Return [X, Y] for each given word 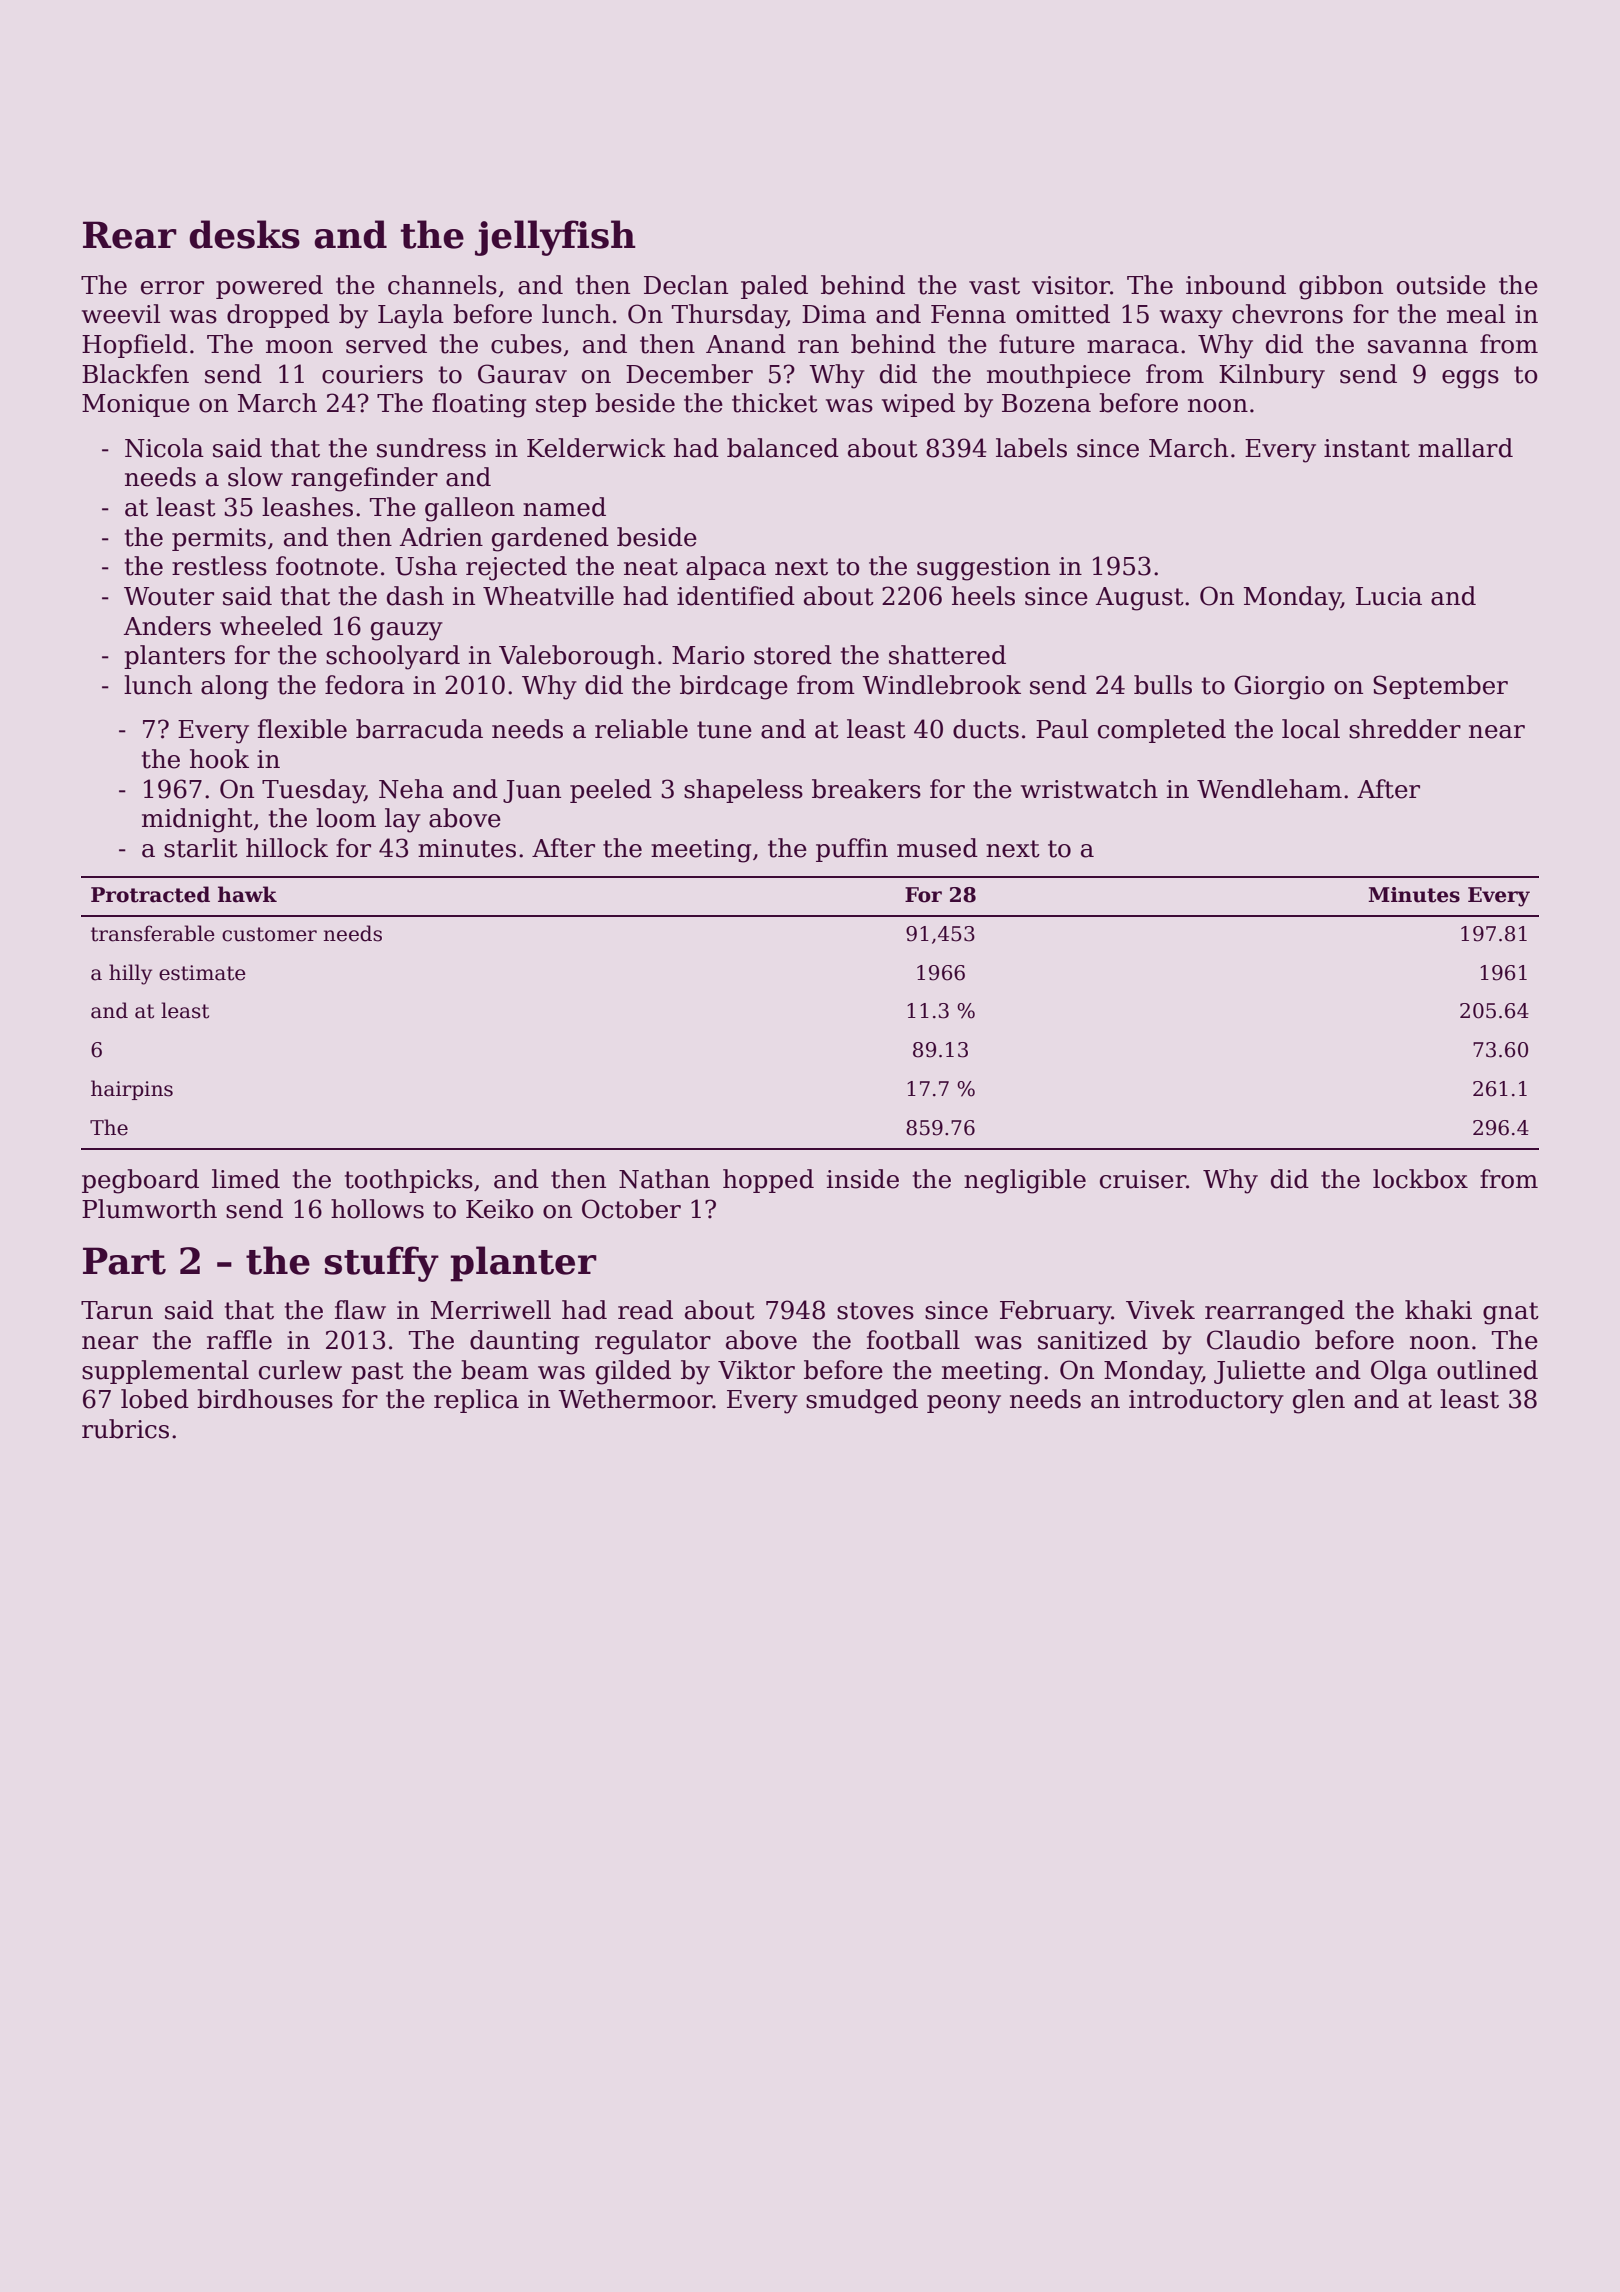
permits [219, 539]
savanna [1418, 347]
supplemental [165, 1372]
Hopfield [135, 346]
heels [983, 596]
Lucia [1389, 596]
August [1140, 599]
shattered [947, 655]
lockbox [1420, 1179]
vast [994, 286]
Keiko [500, 1209]
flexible [302, 729]
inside [863, 1179]
